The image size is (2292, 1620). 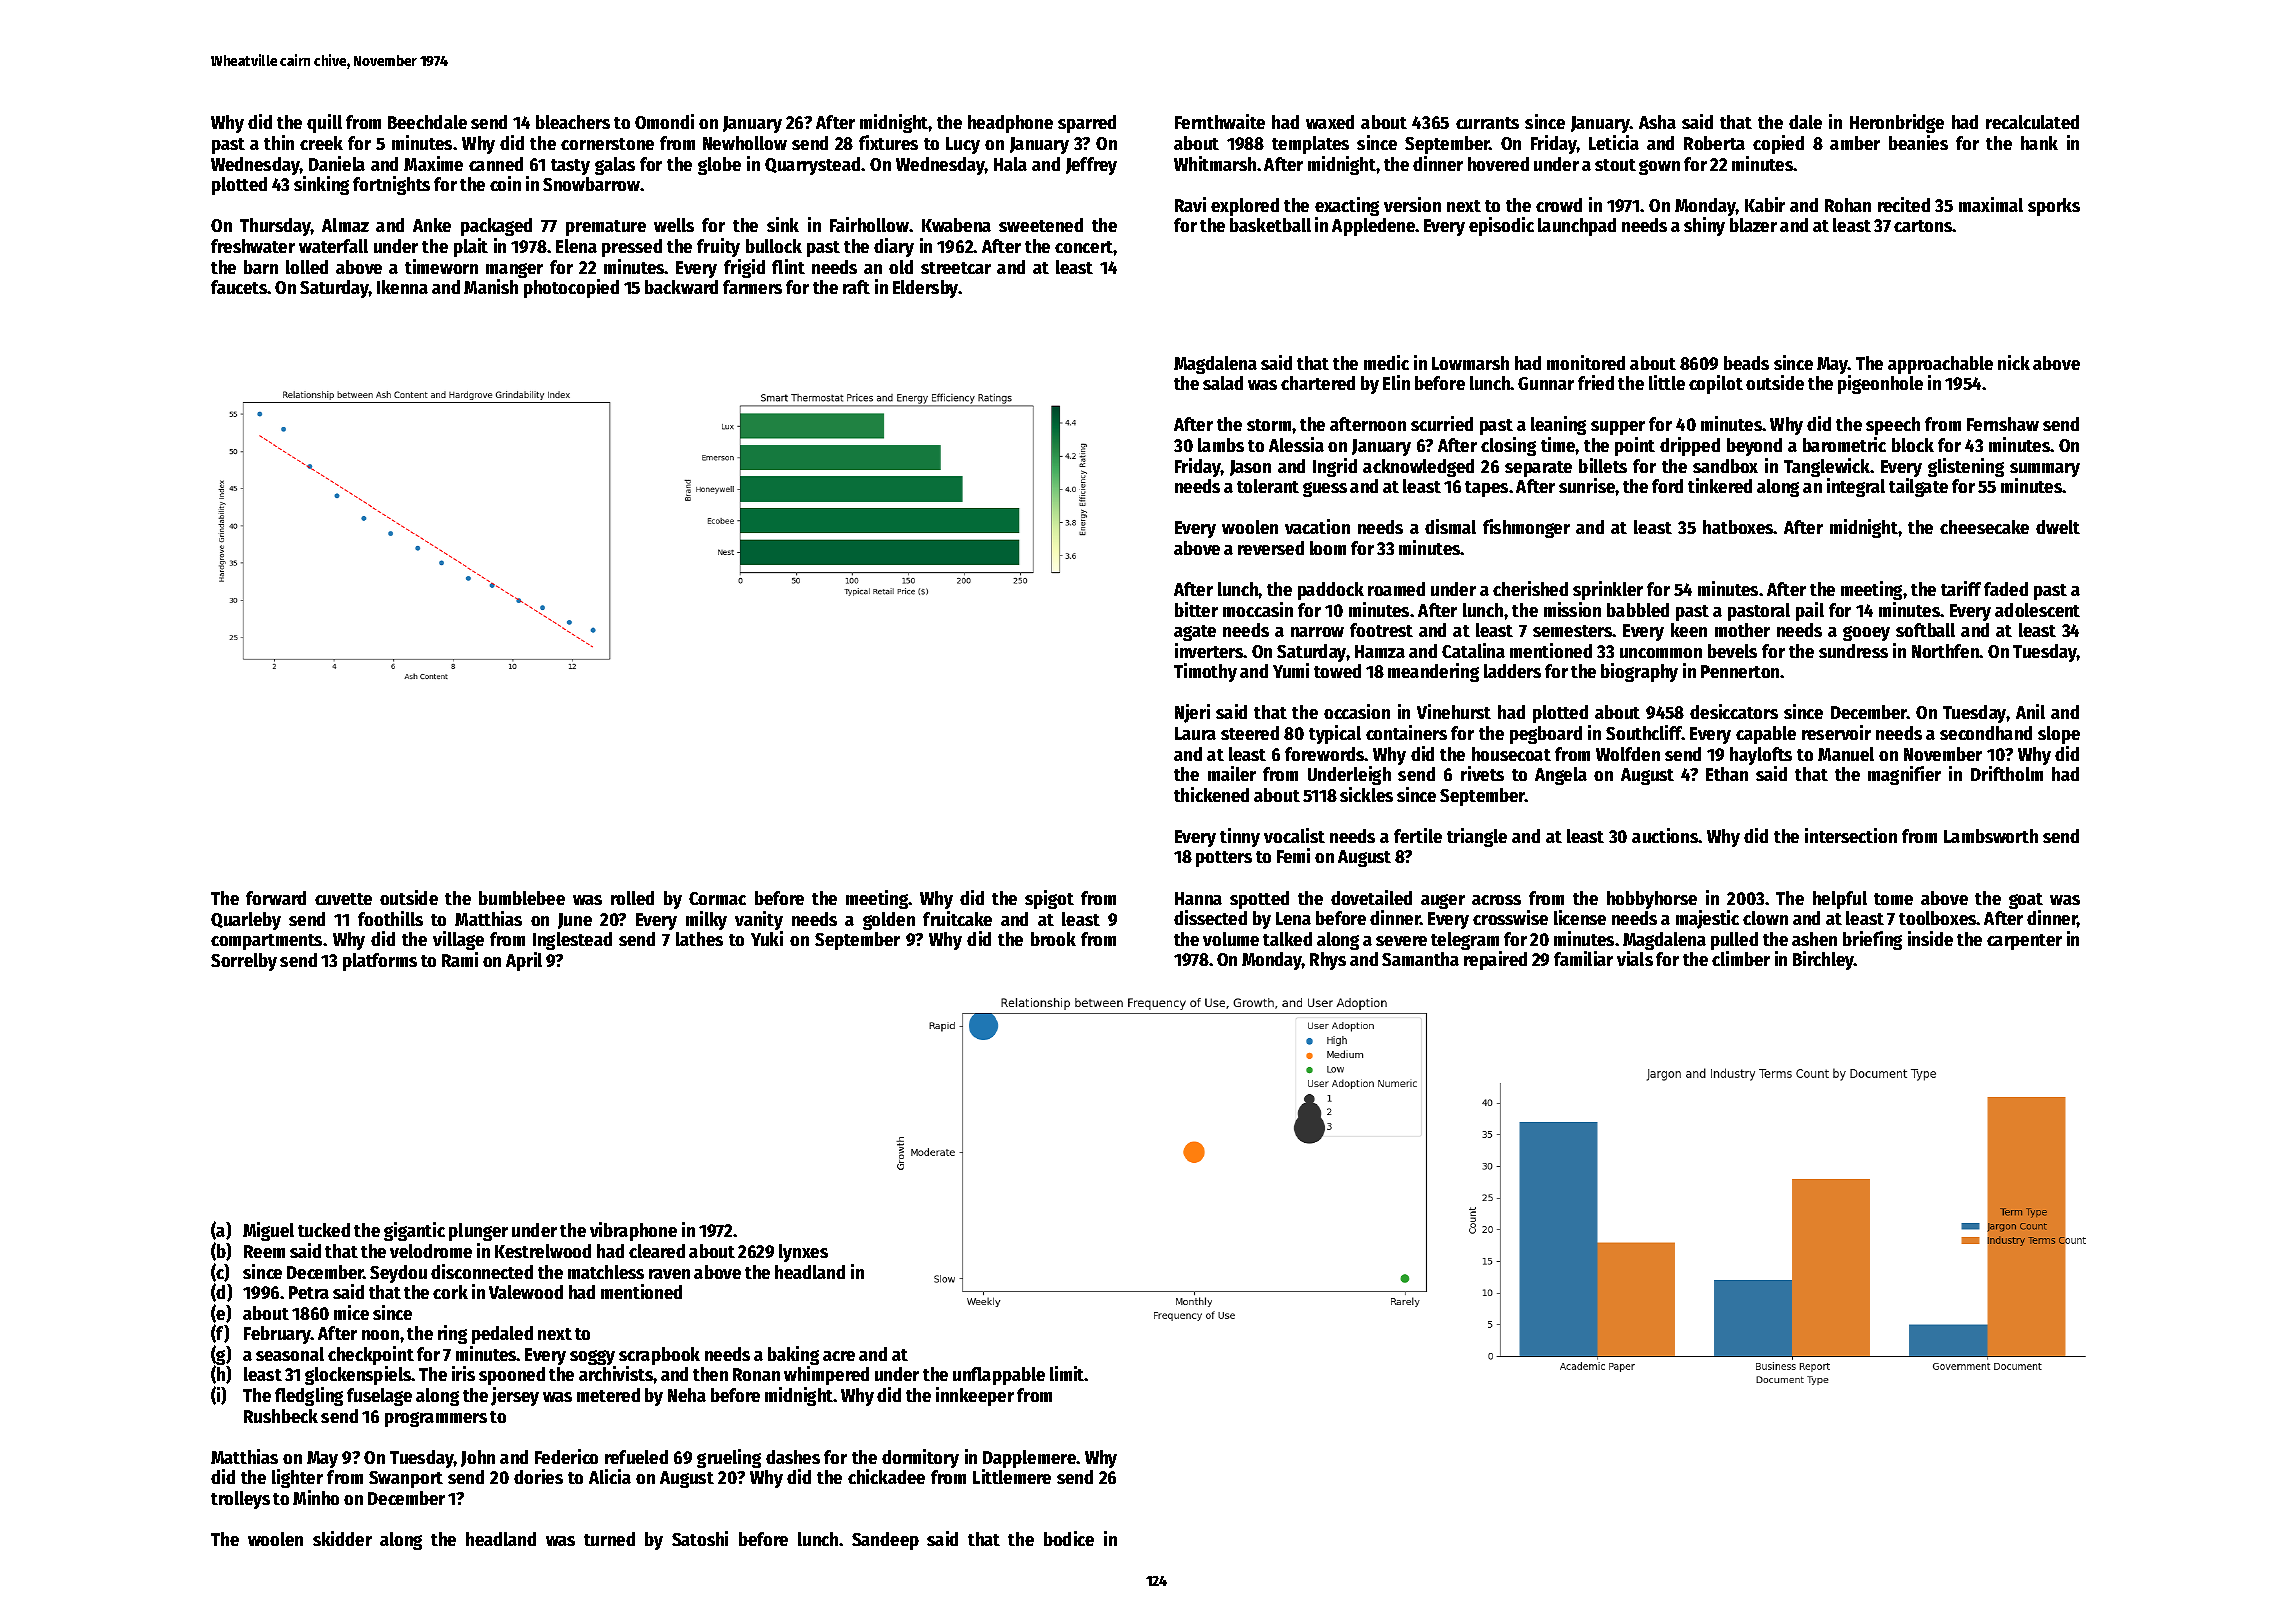 What do you see at coordinates (1195, 633) in the screenshot?
I see `agate` at bounding box center [1195, 633].
